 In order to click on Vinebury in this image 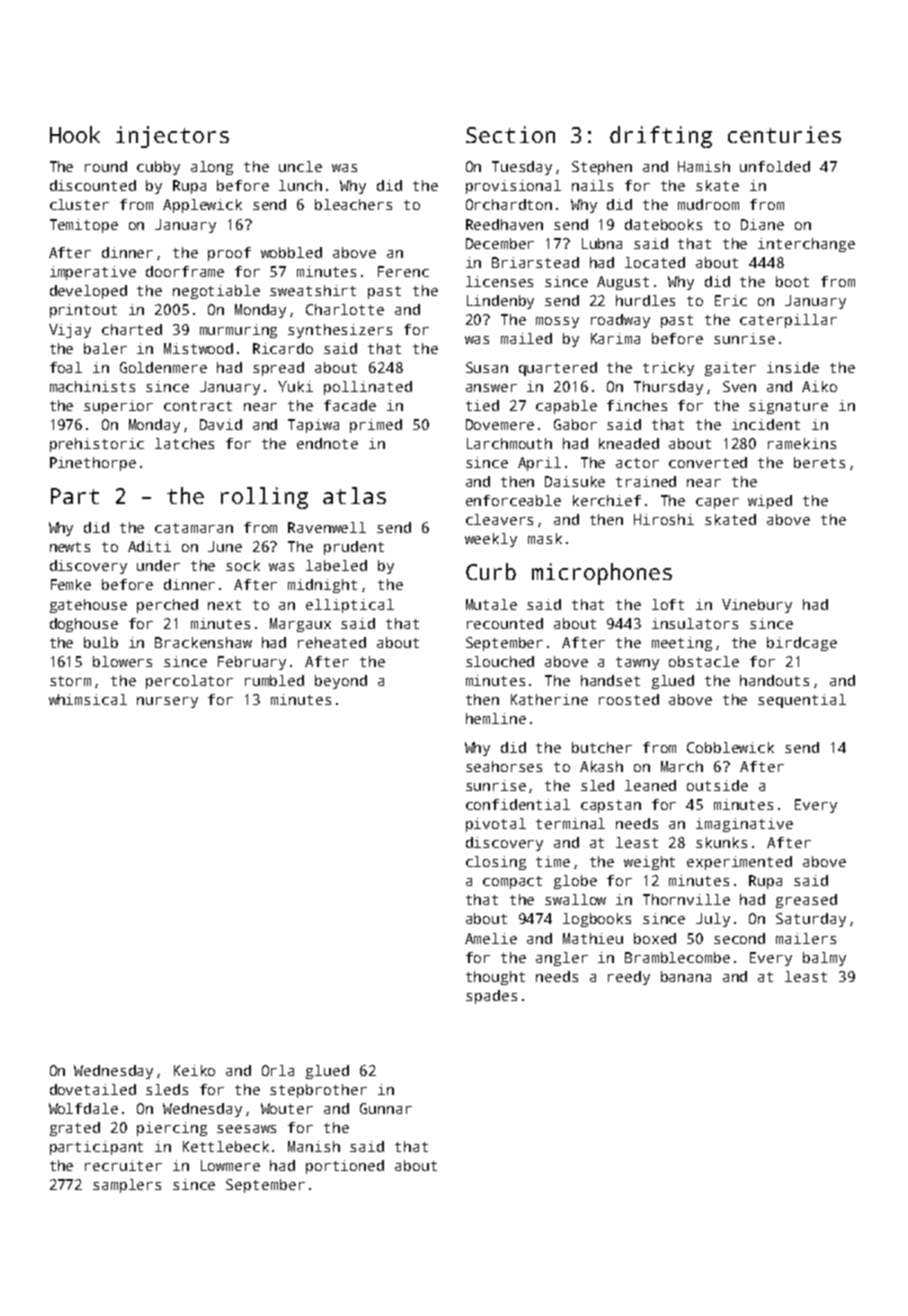, I will do `click(757, 606)`.
